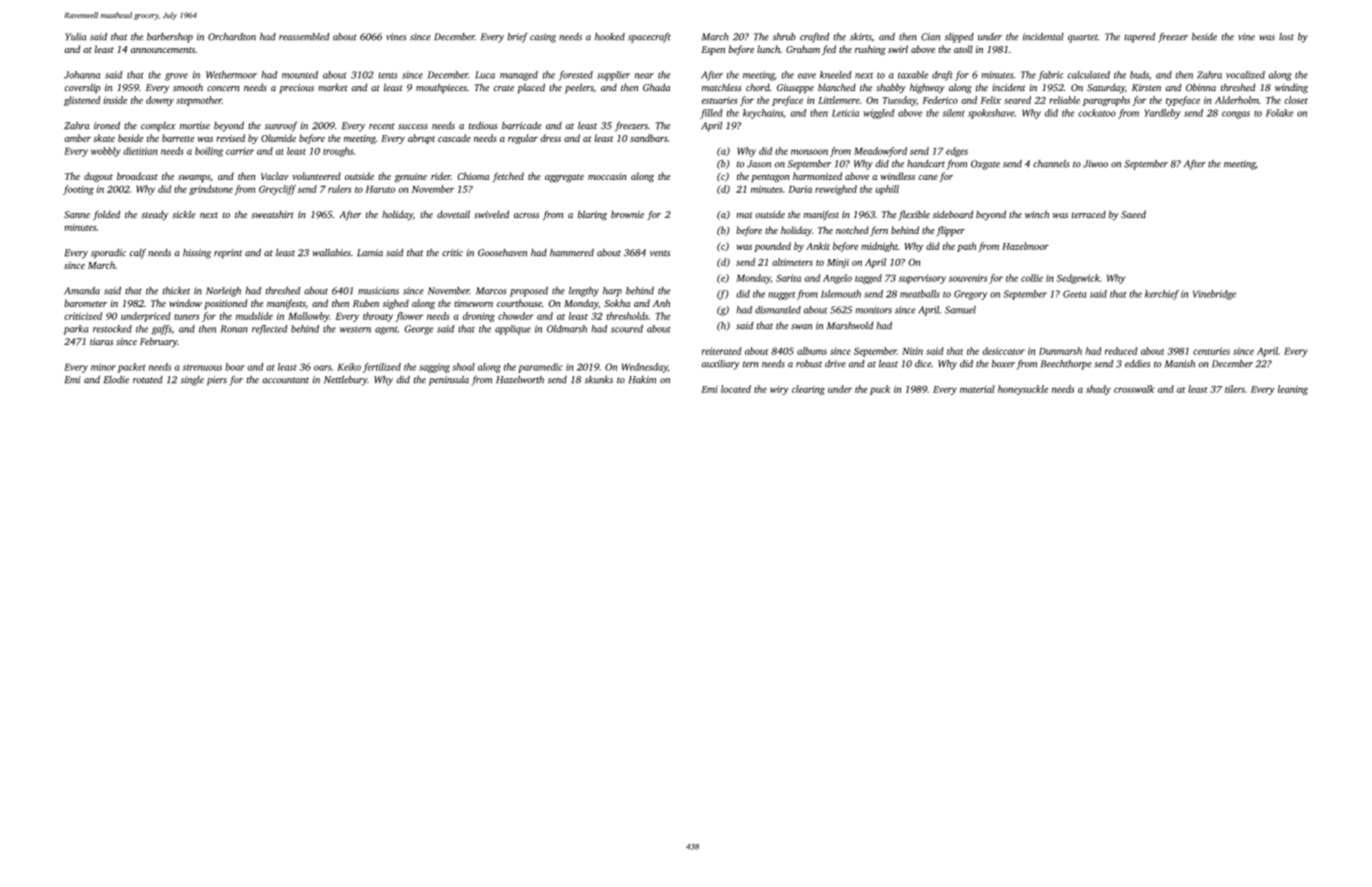 The height and width of the screenshot is (887, 1372). Describe the element at coordinates (852, 230) in the screenshot. I see `notched` at that location.
